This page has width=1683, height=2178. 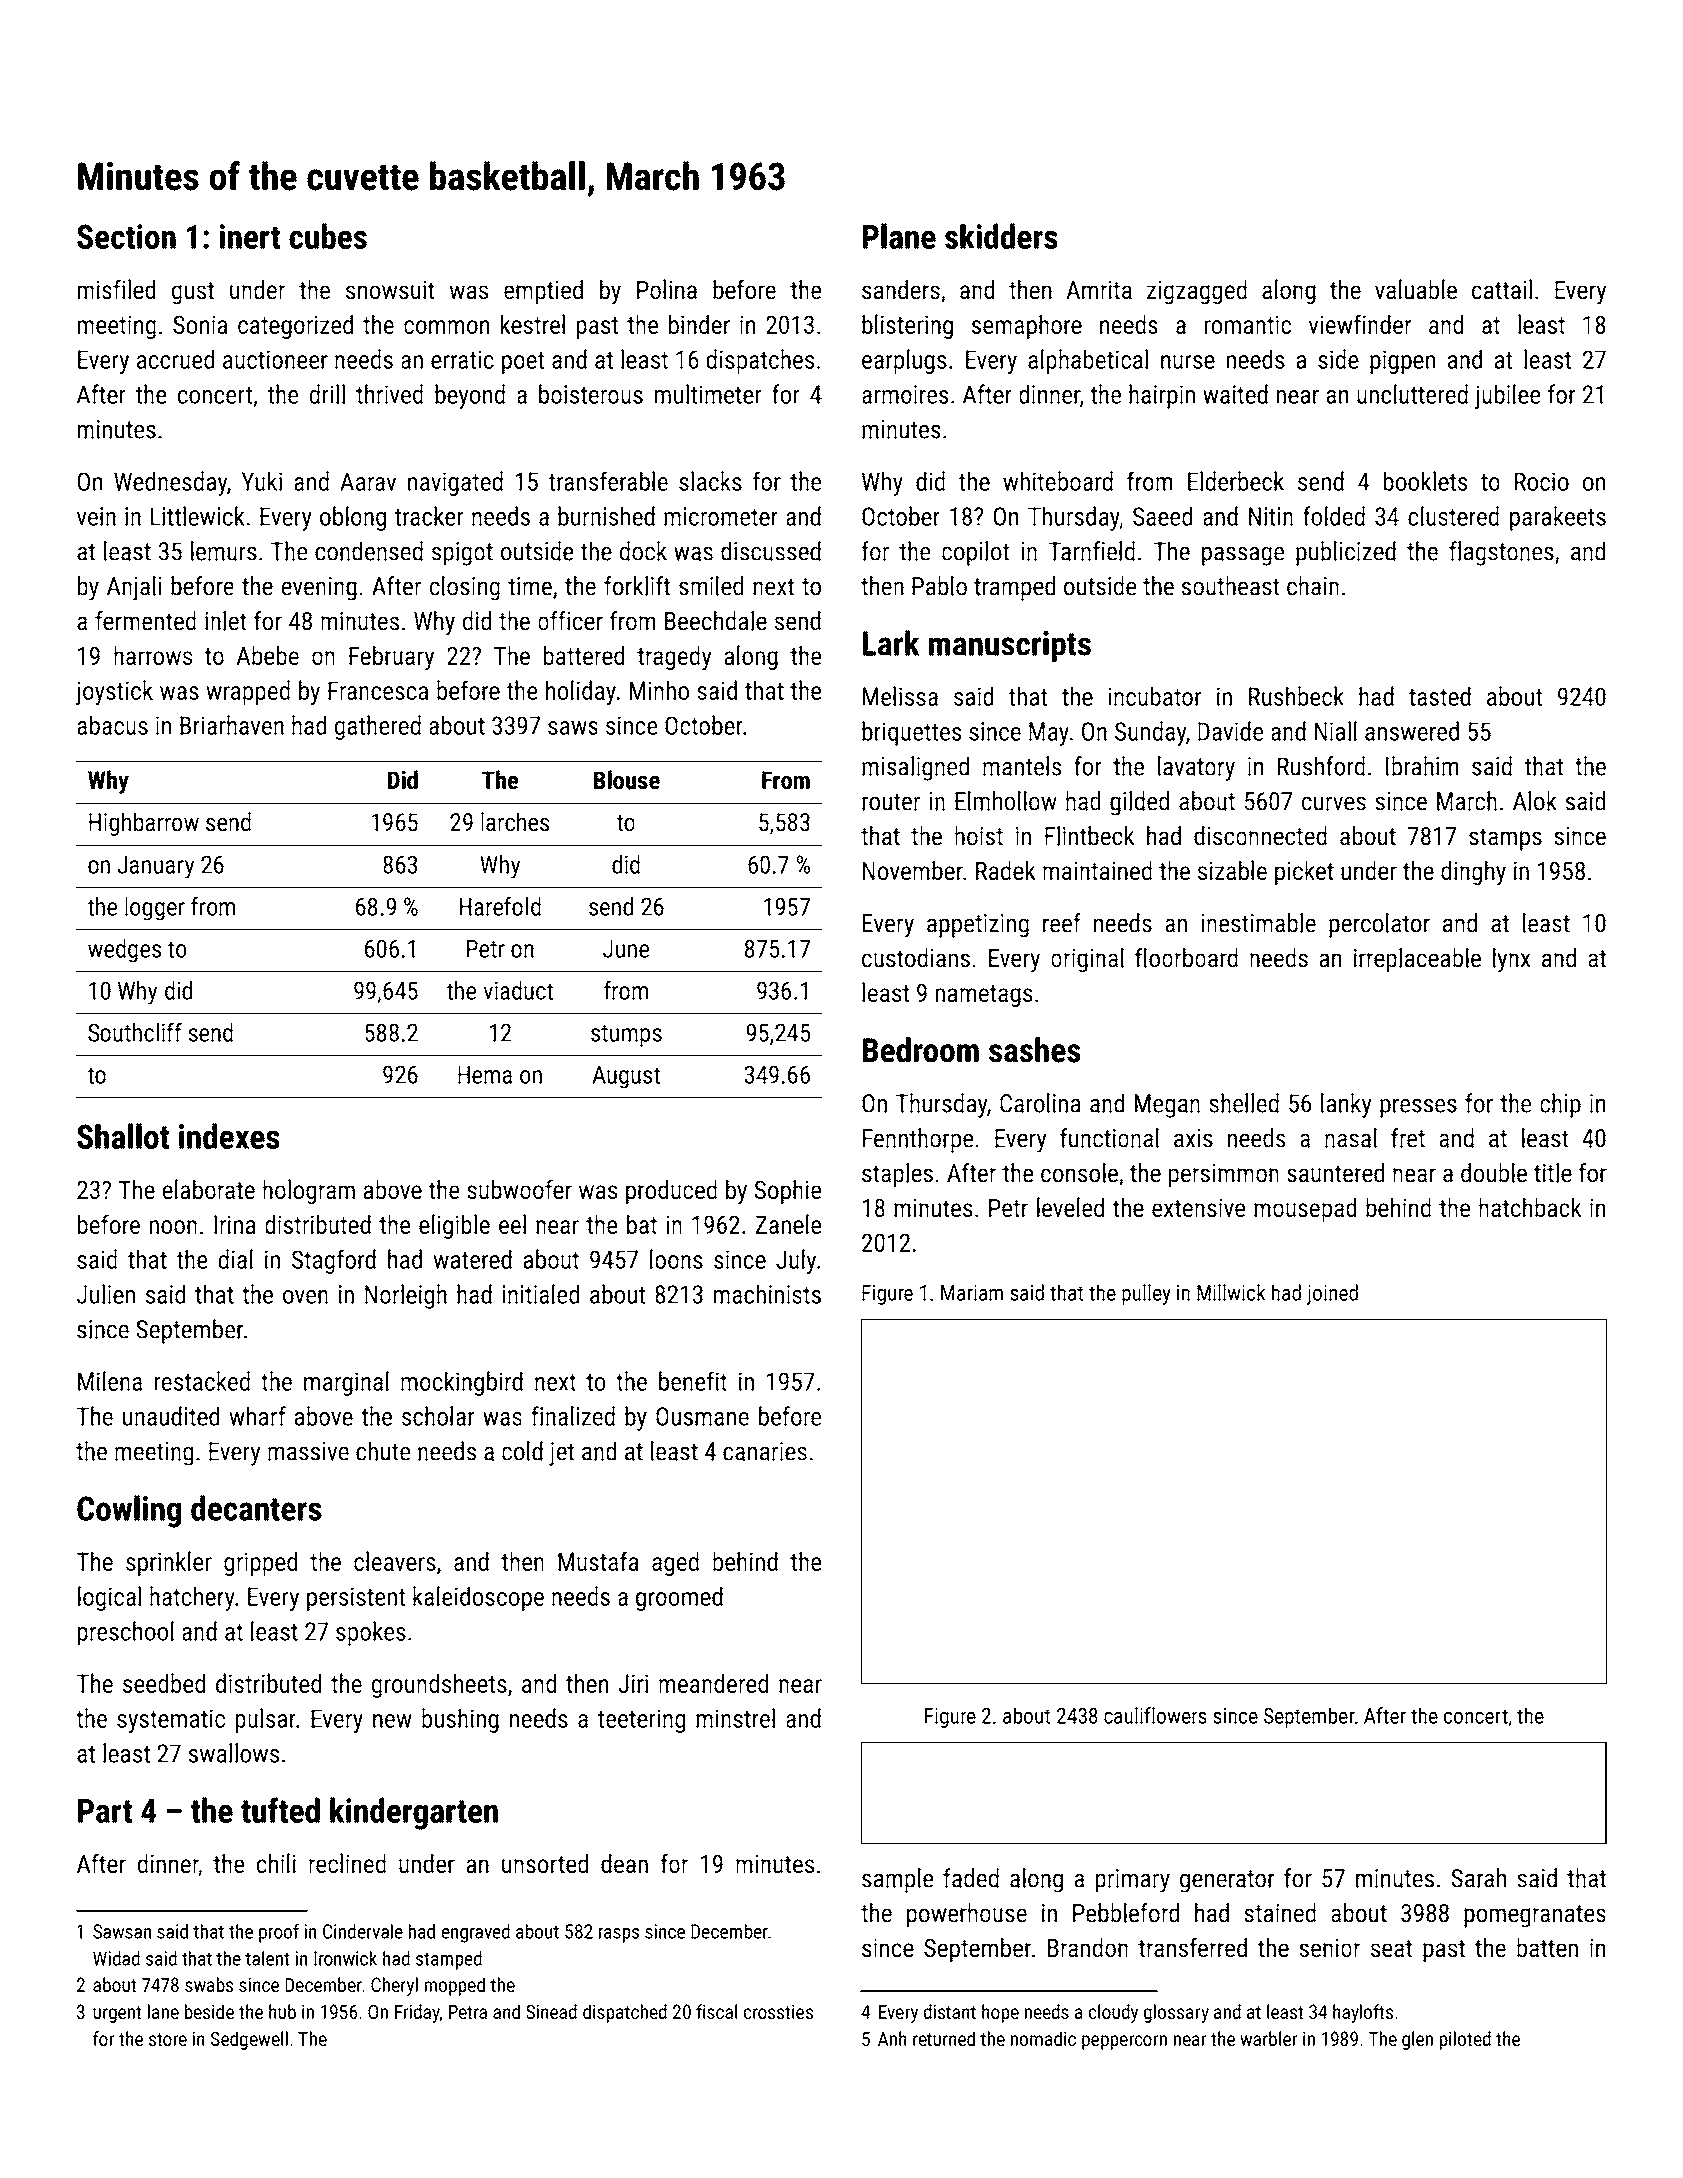 What do you see at coordinates (667, 289) in the page?
I see `Polina` at bounding box center [667, 289].
